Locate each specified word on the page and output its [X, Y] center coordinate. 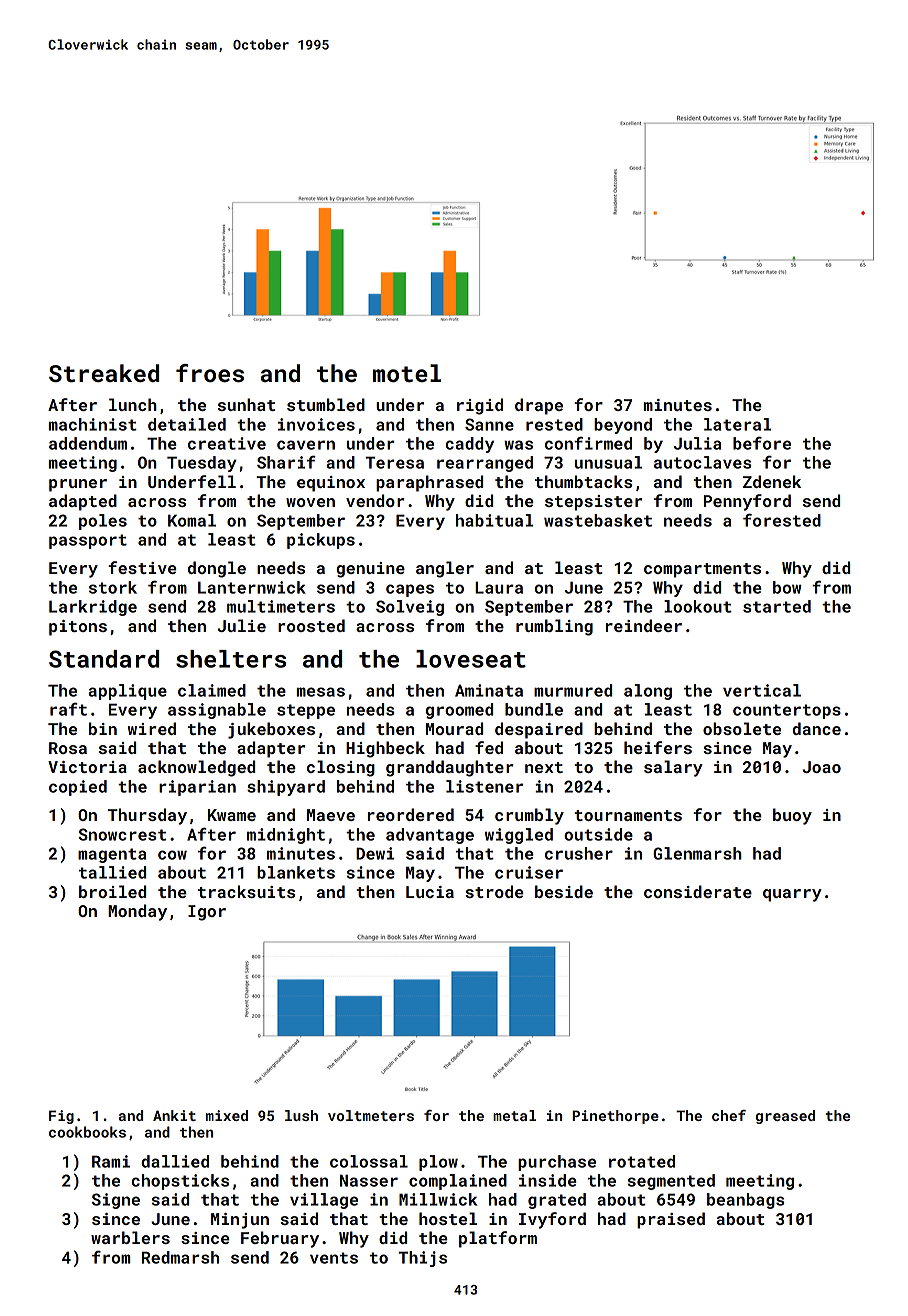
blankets [296, 872]
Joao [822, 767]
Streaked [104, 373]
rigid [480, 406]
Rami [111, 1161]
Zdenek [772, 481]
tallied [112, 872]
